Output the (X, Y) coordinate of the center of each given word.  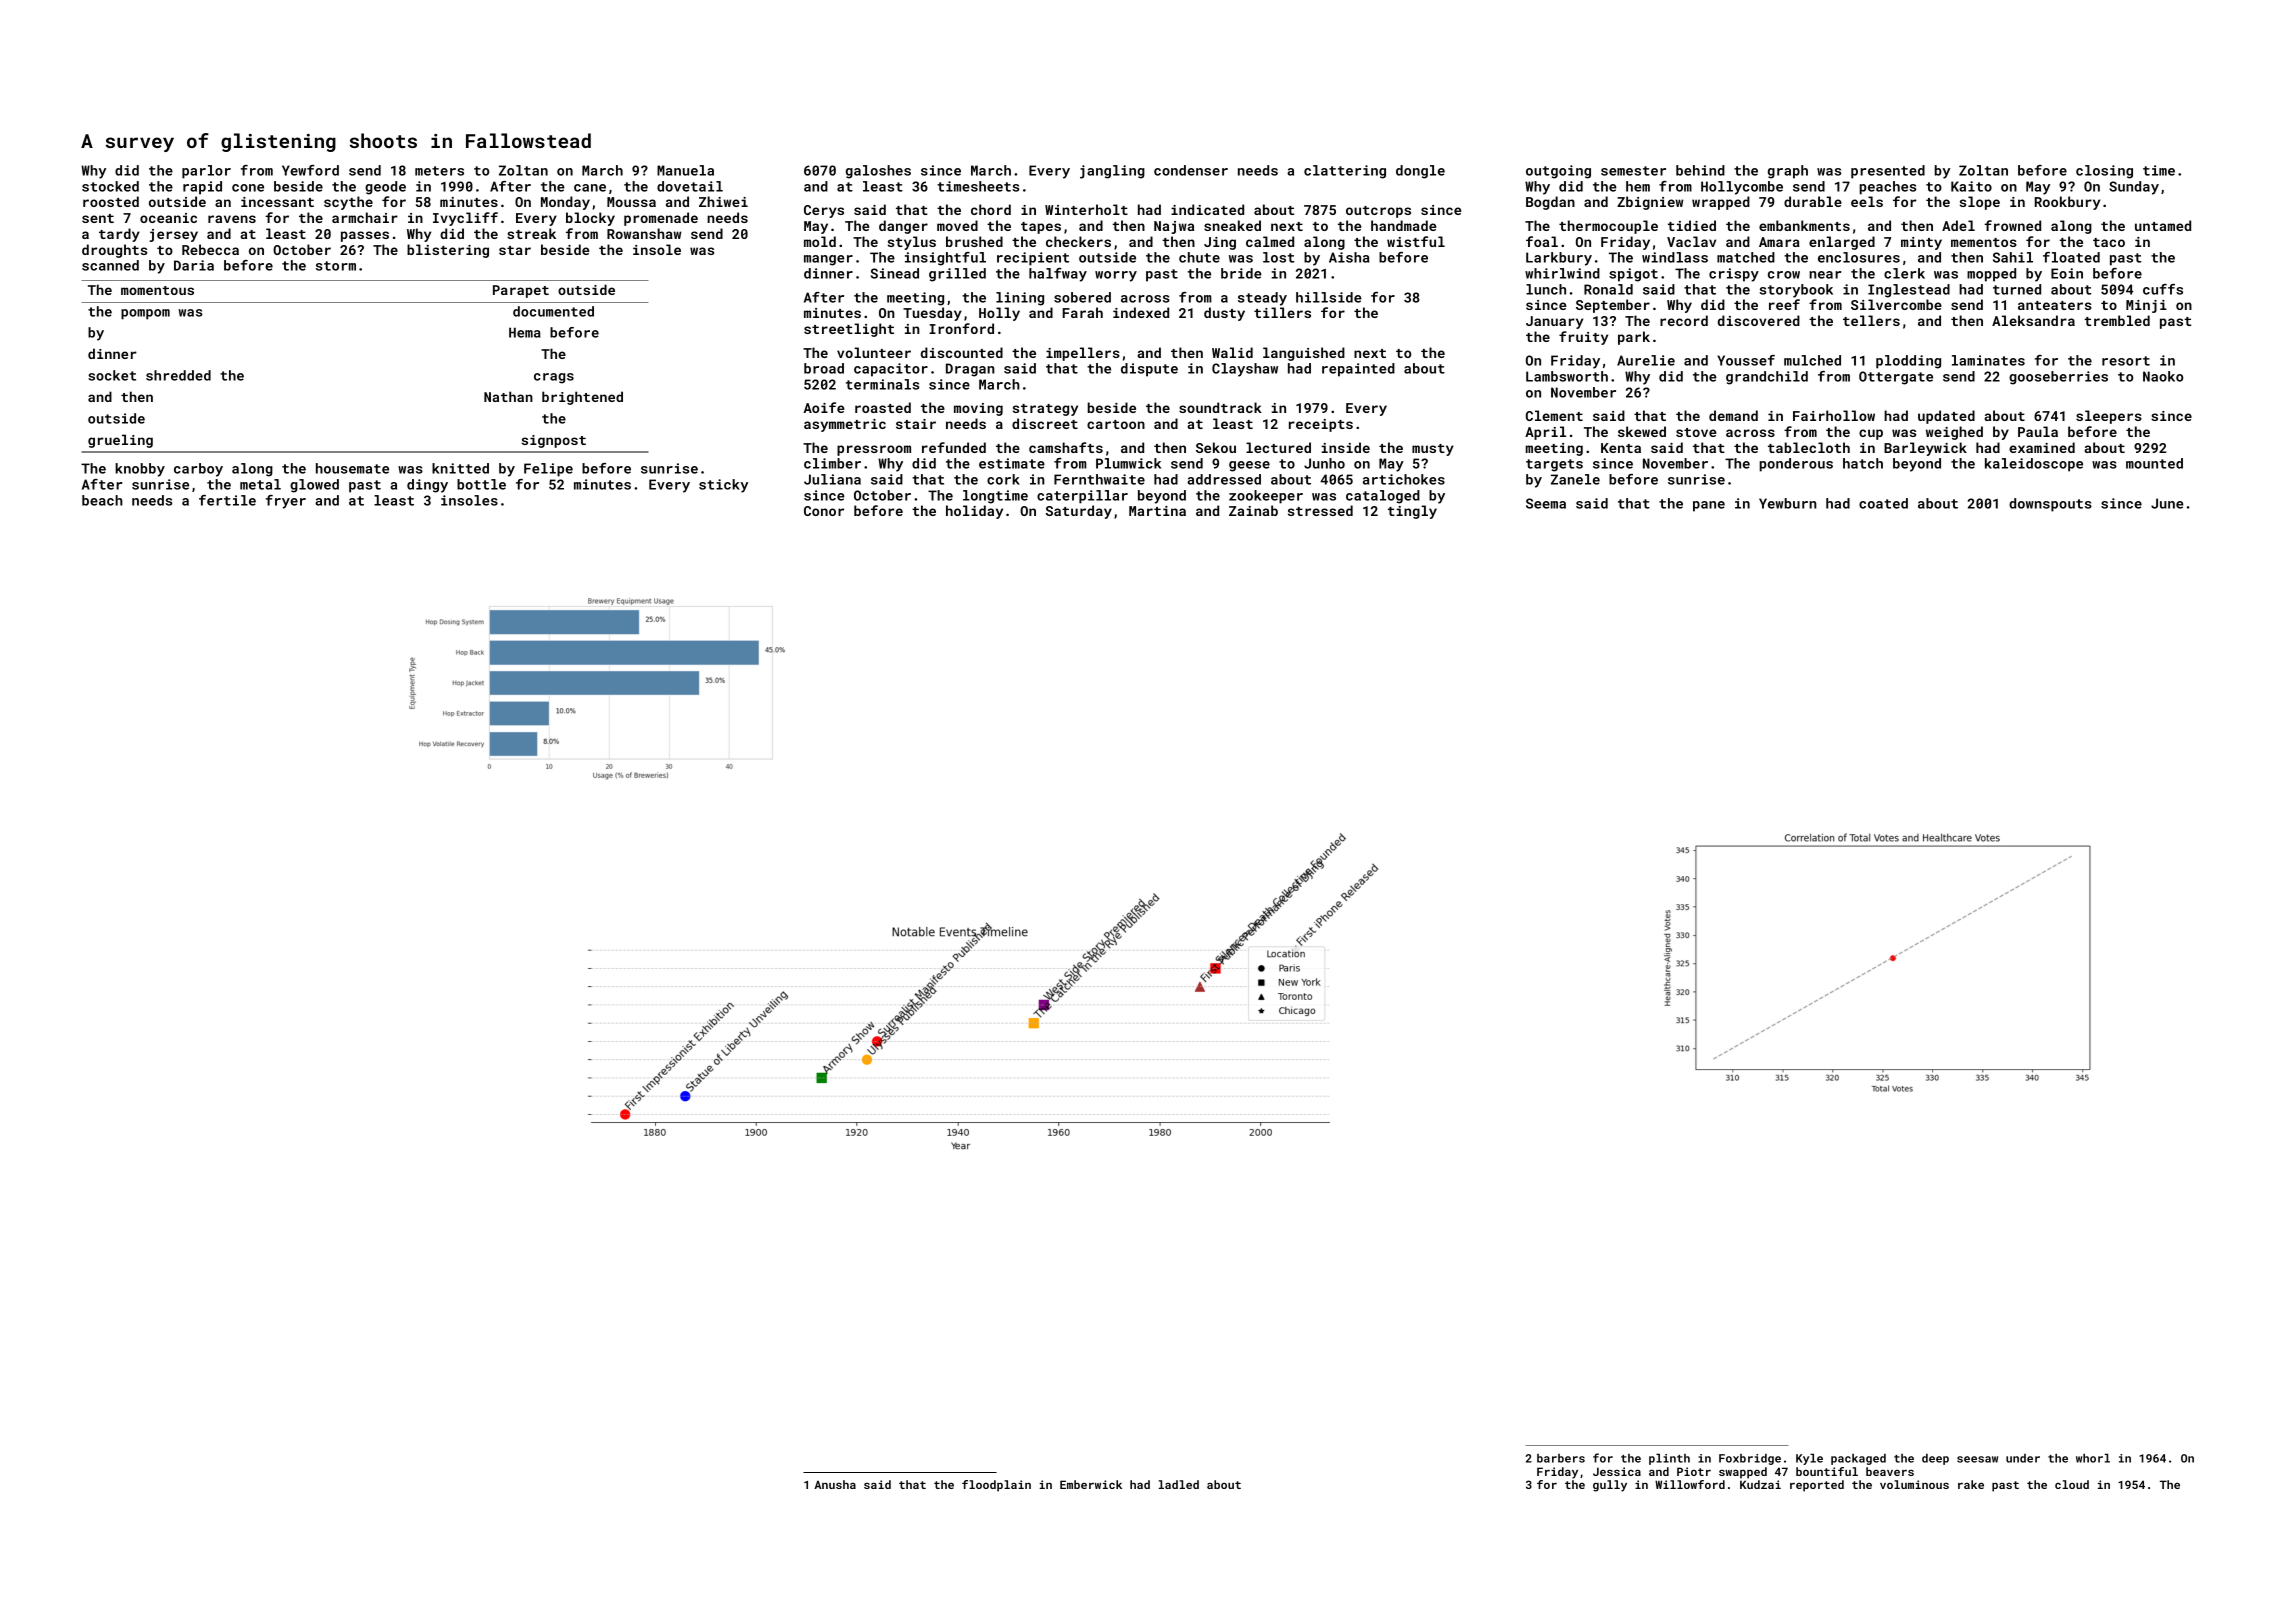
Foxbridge (1750, 1459)
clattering (1345, 172)
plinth (1669, 1459)
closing (2104, 172)
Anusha (835, 1484)
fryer (286, 502)
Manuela (685, 170)
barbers (1561, 1458)
